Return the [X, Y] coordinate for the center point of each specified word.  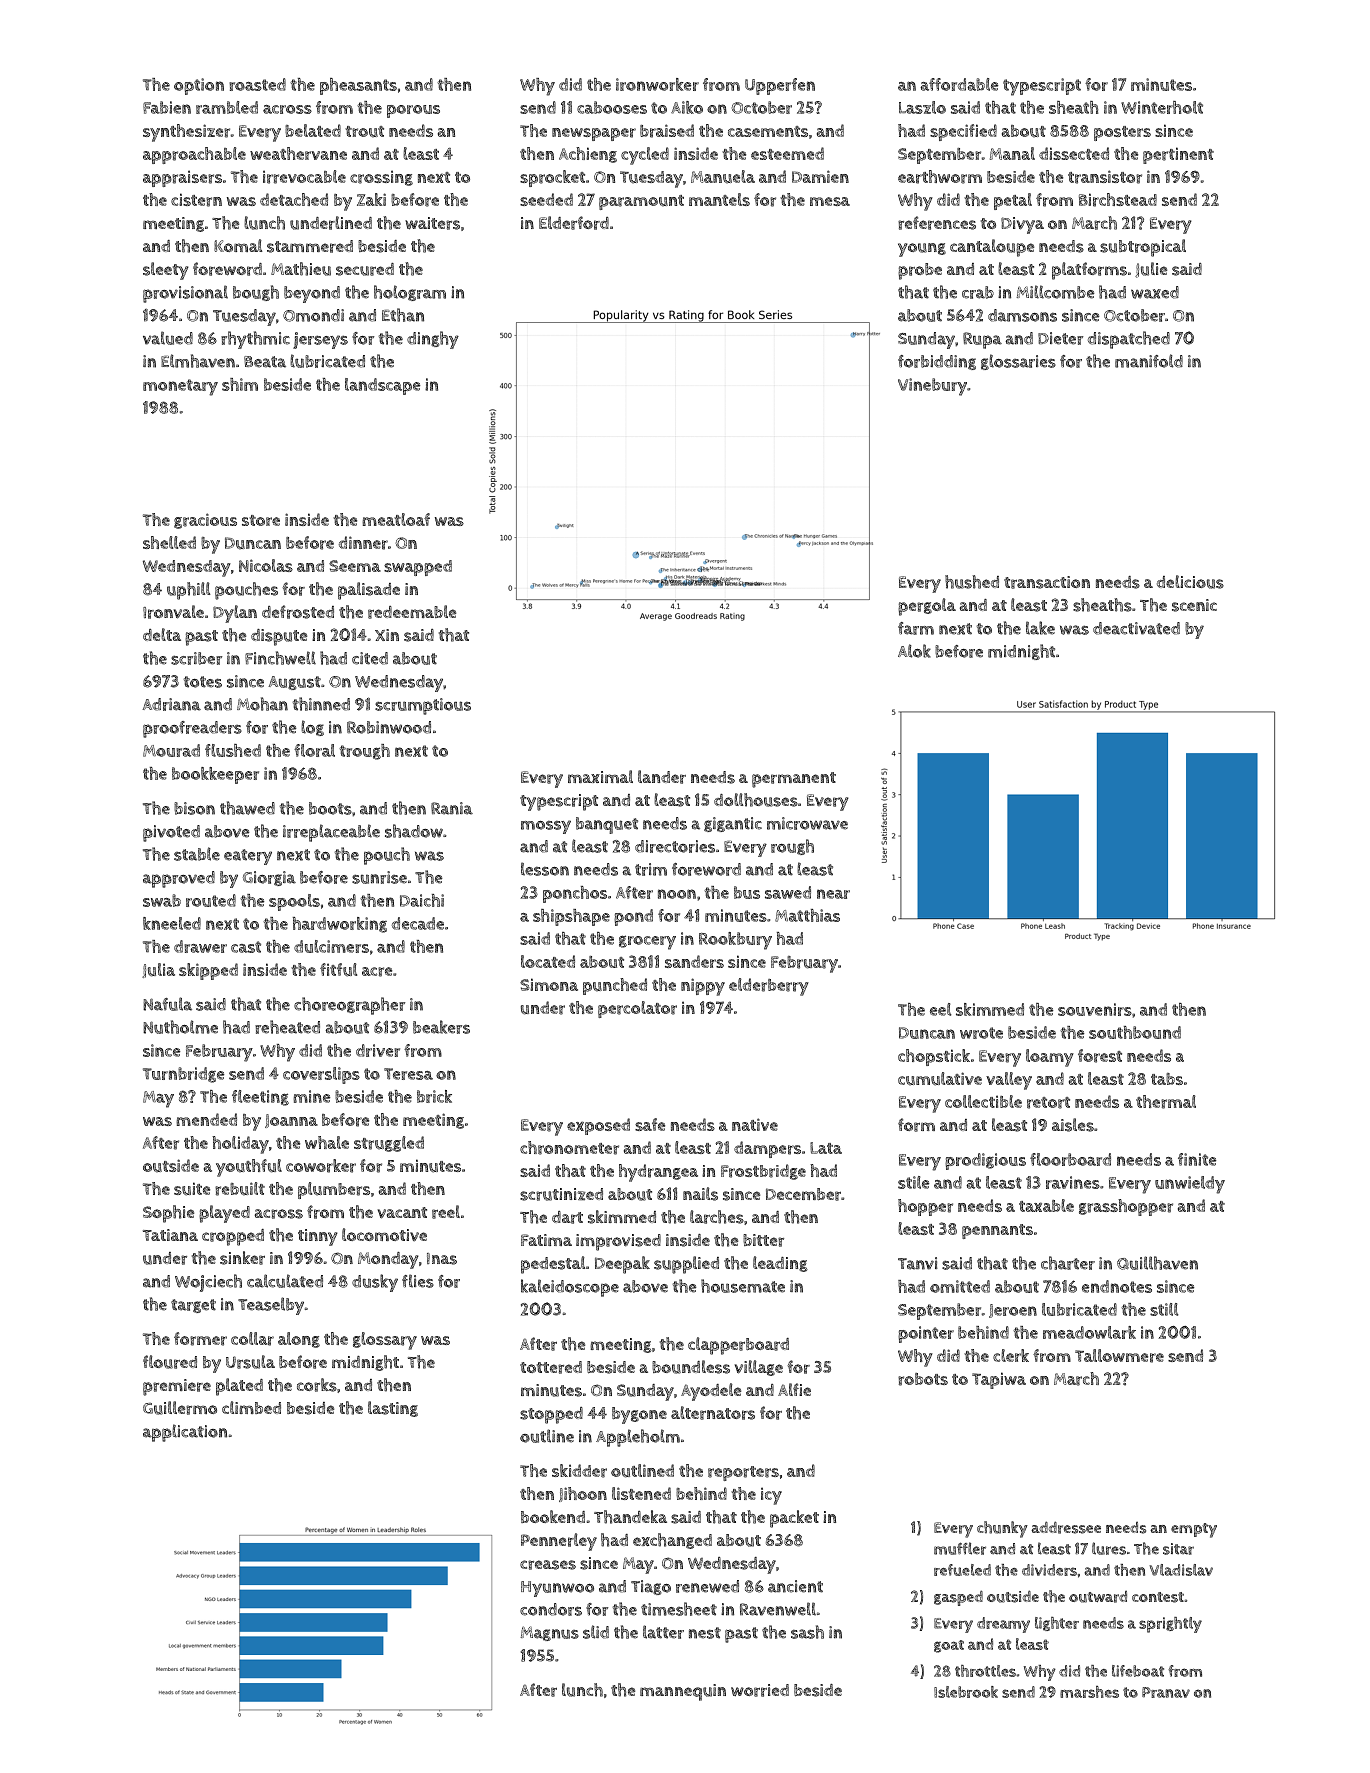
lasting [393, 1409]
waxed [1155, 292]
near [833, 894]
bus [747, 892]
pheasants [358, 86]
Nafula [167, 1004]
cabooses [612, 107]
